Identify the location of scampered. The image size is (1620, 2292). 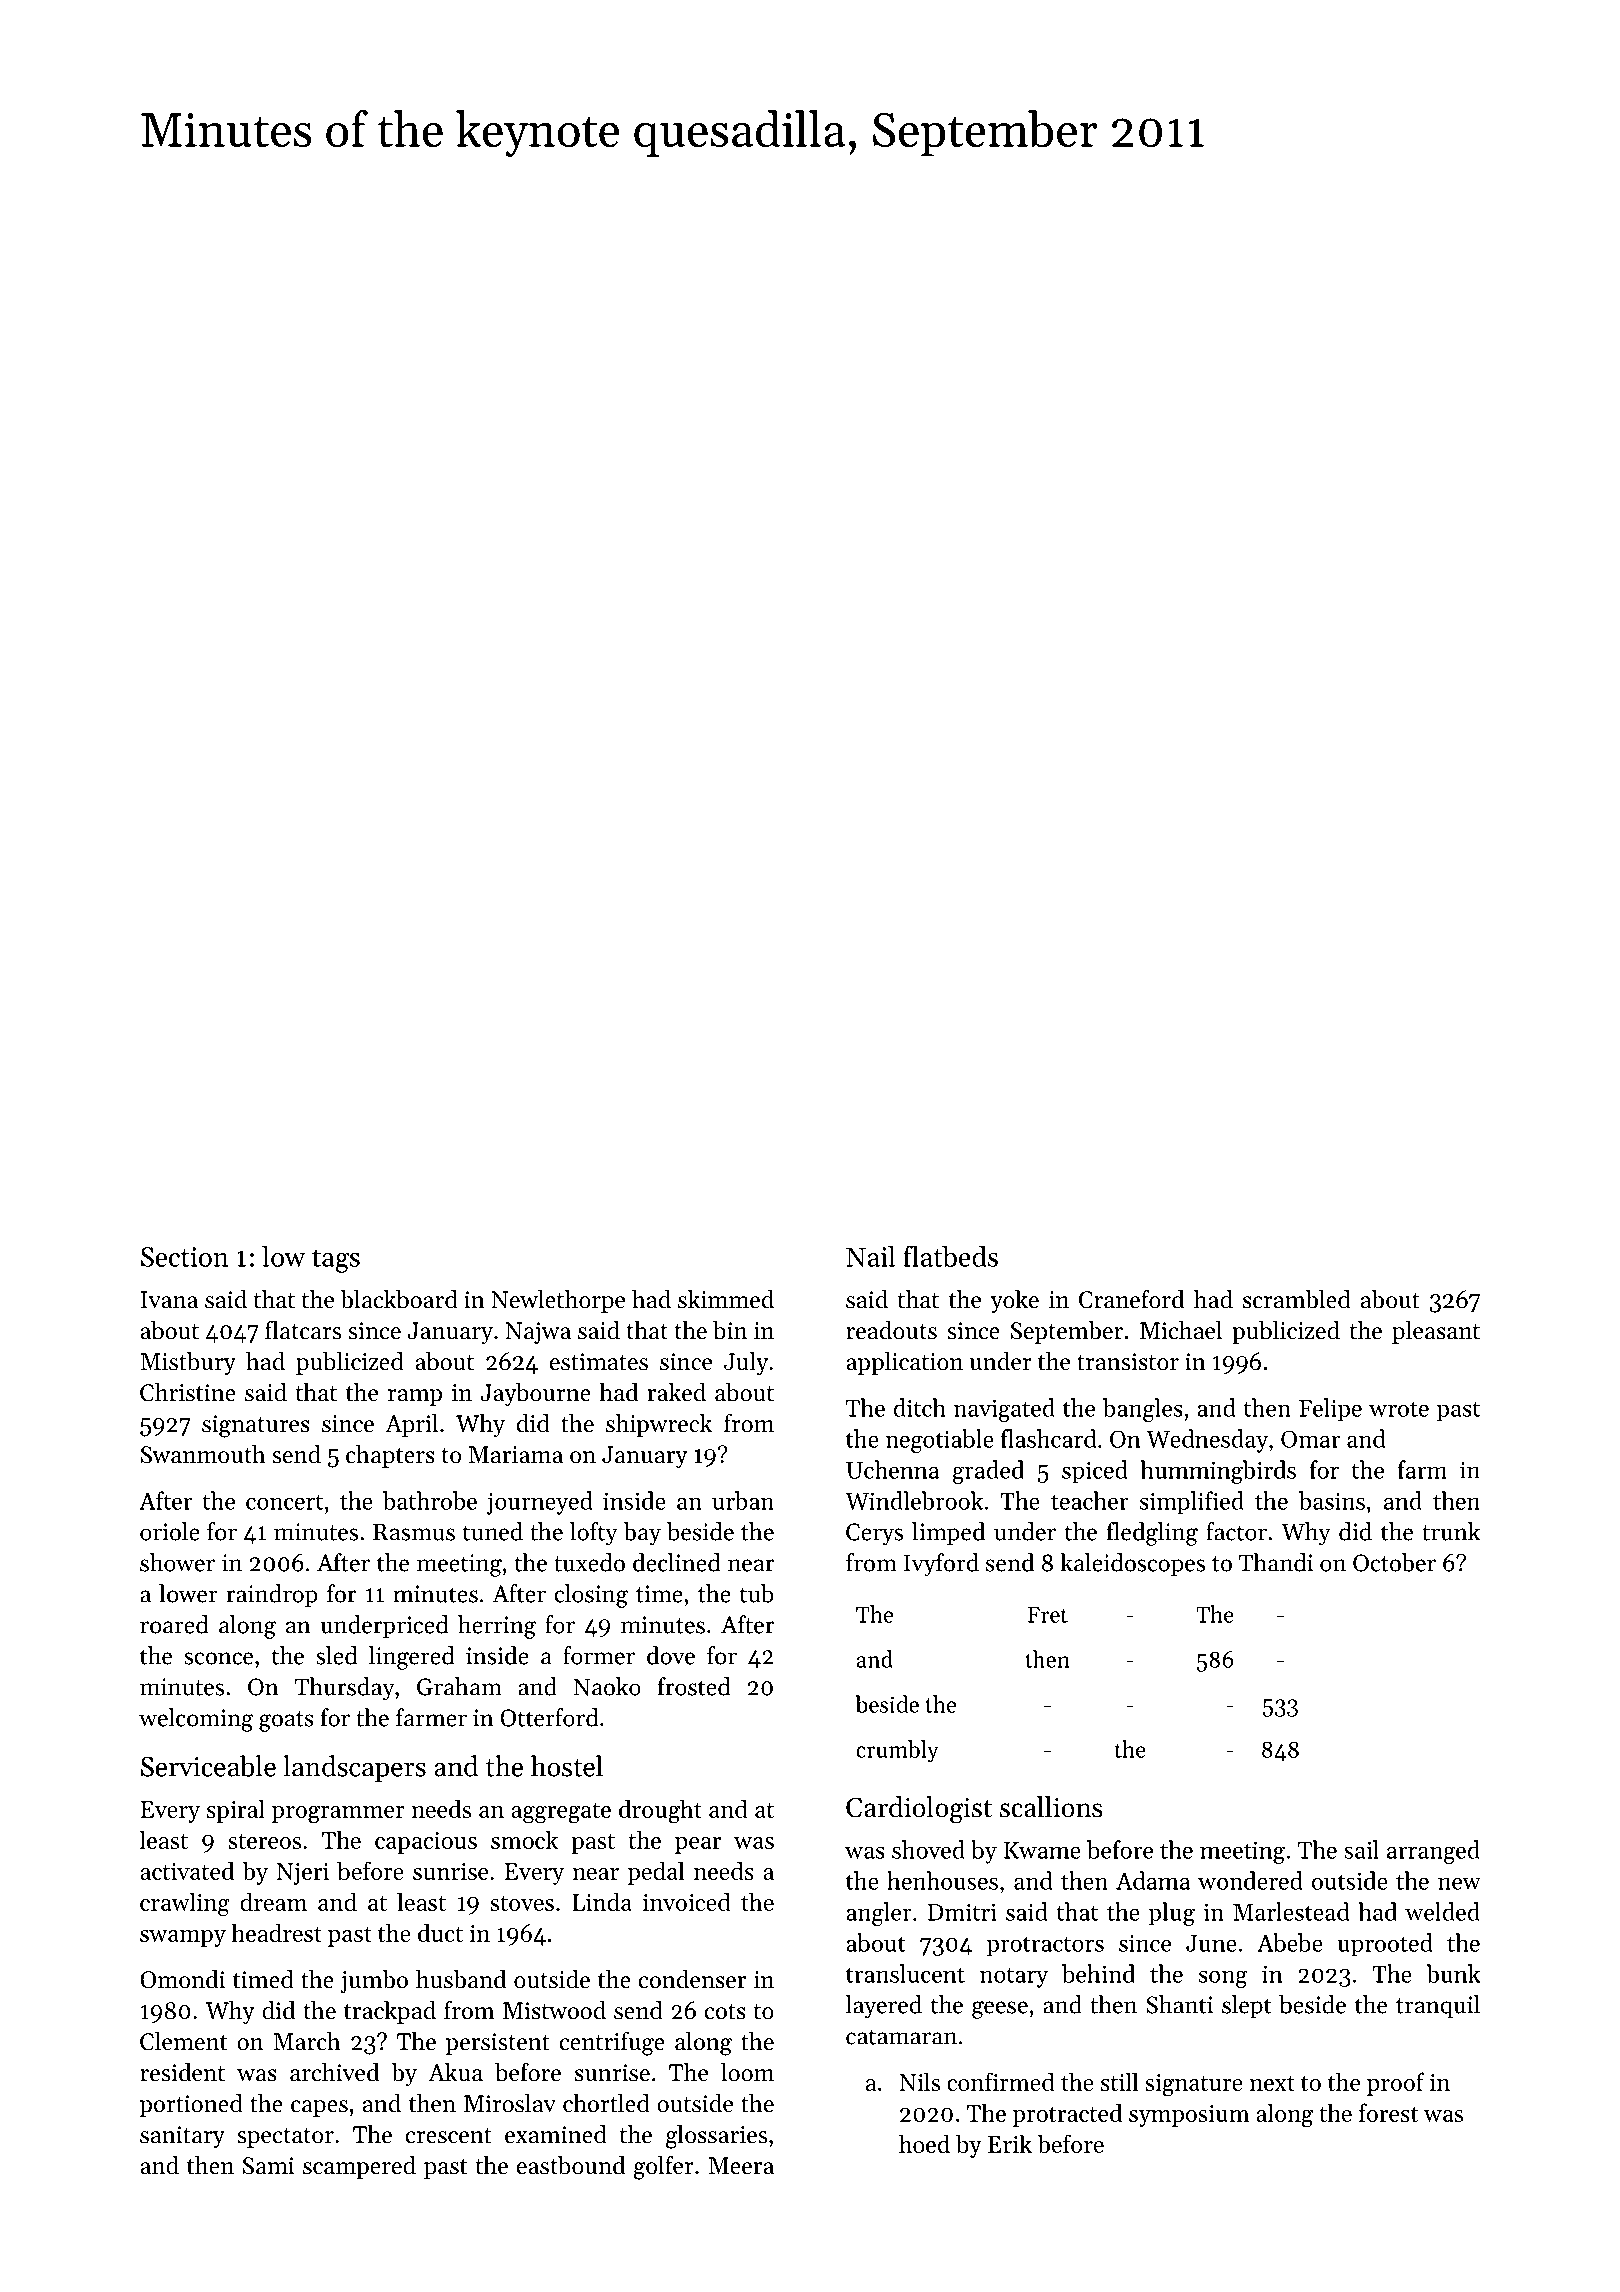
(359, 2167).
